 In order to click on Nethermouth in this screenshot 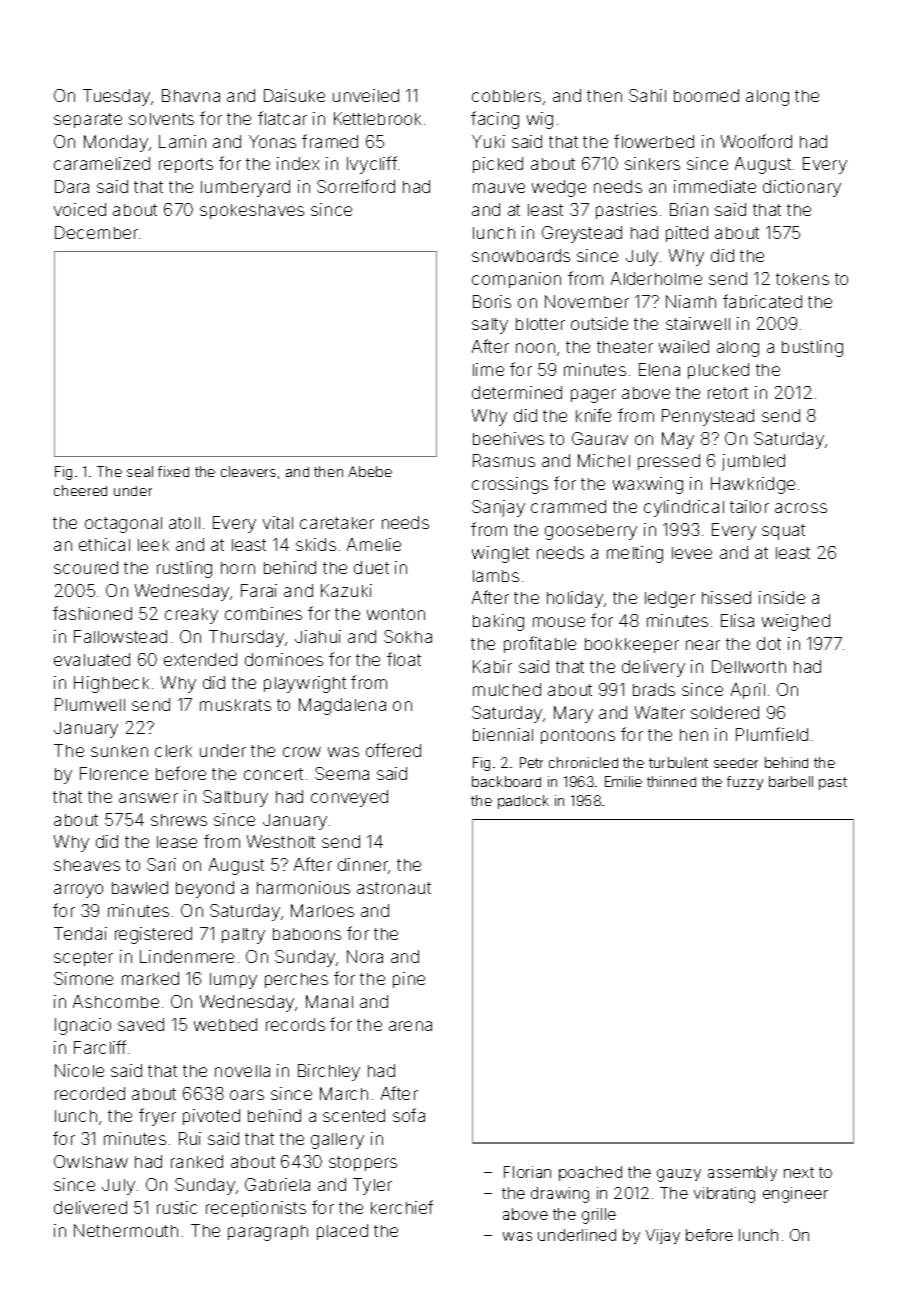, I will do `click(126, 1230)`.
